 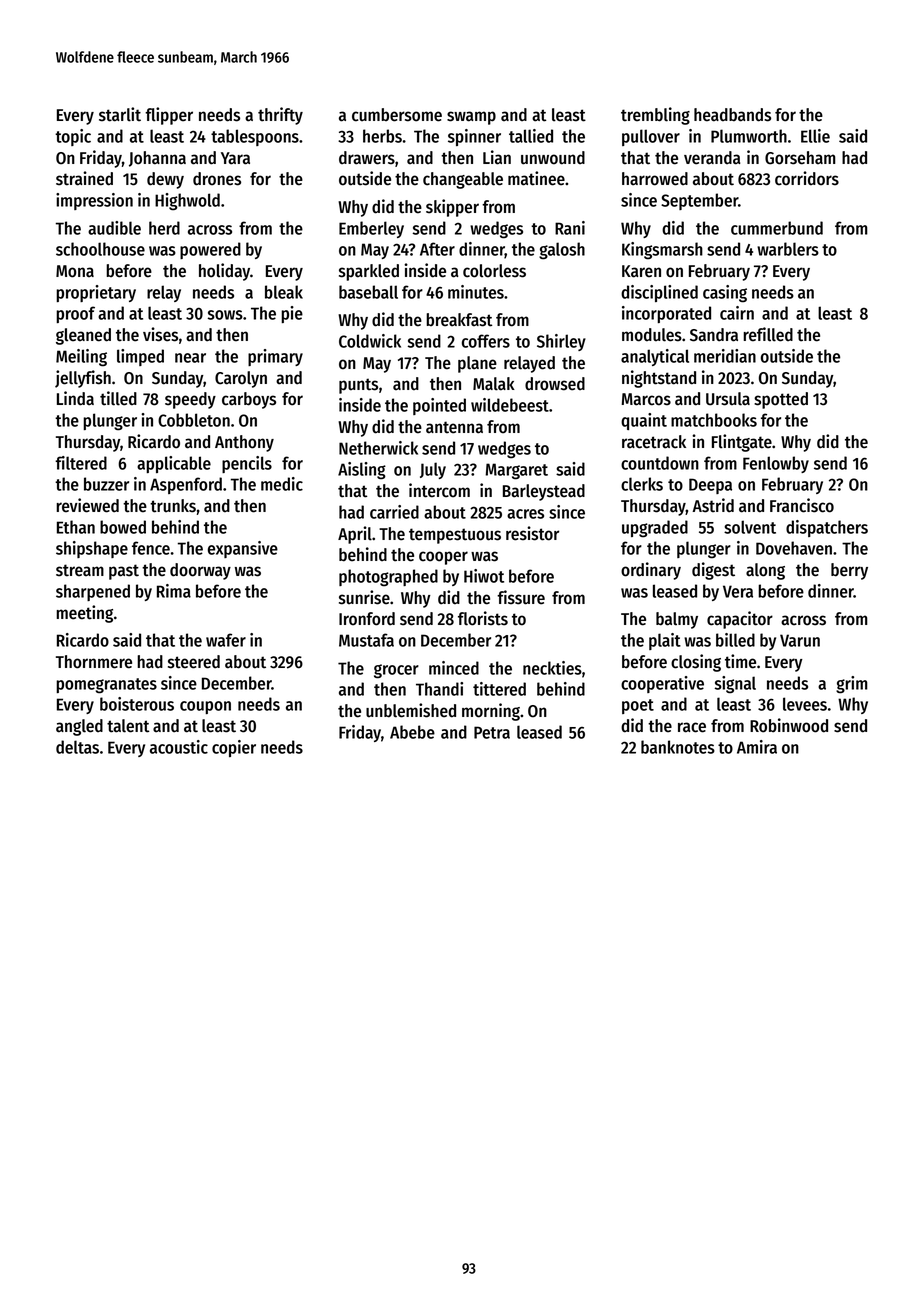 I want to click on sharpened, so click(x=93, y=592).
